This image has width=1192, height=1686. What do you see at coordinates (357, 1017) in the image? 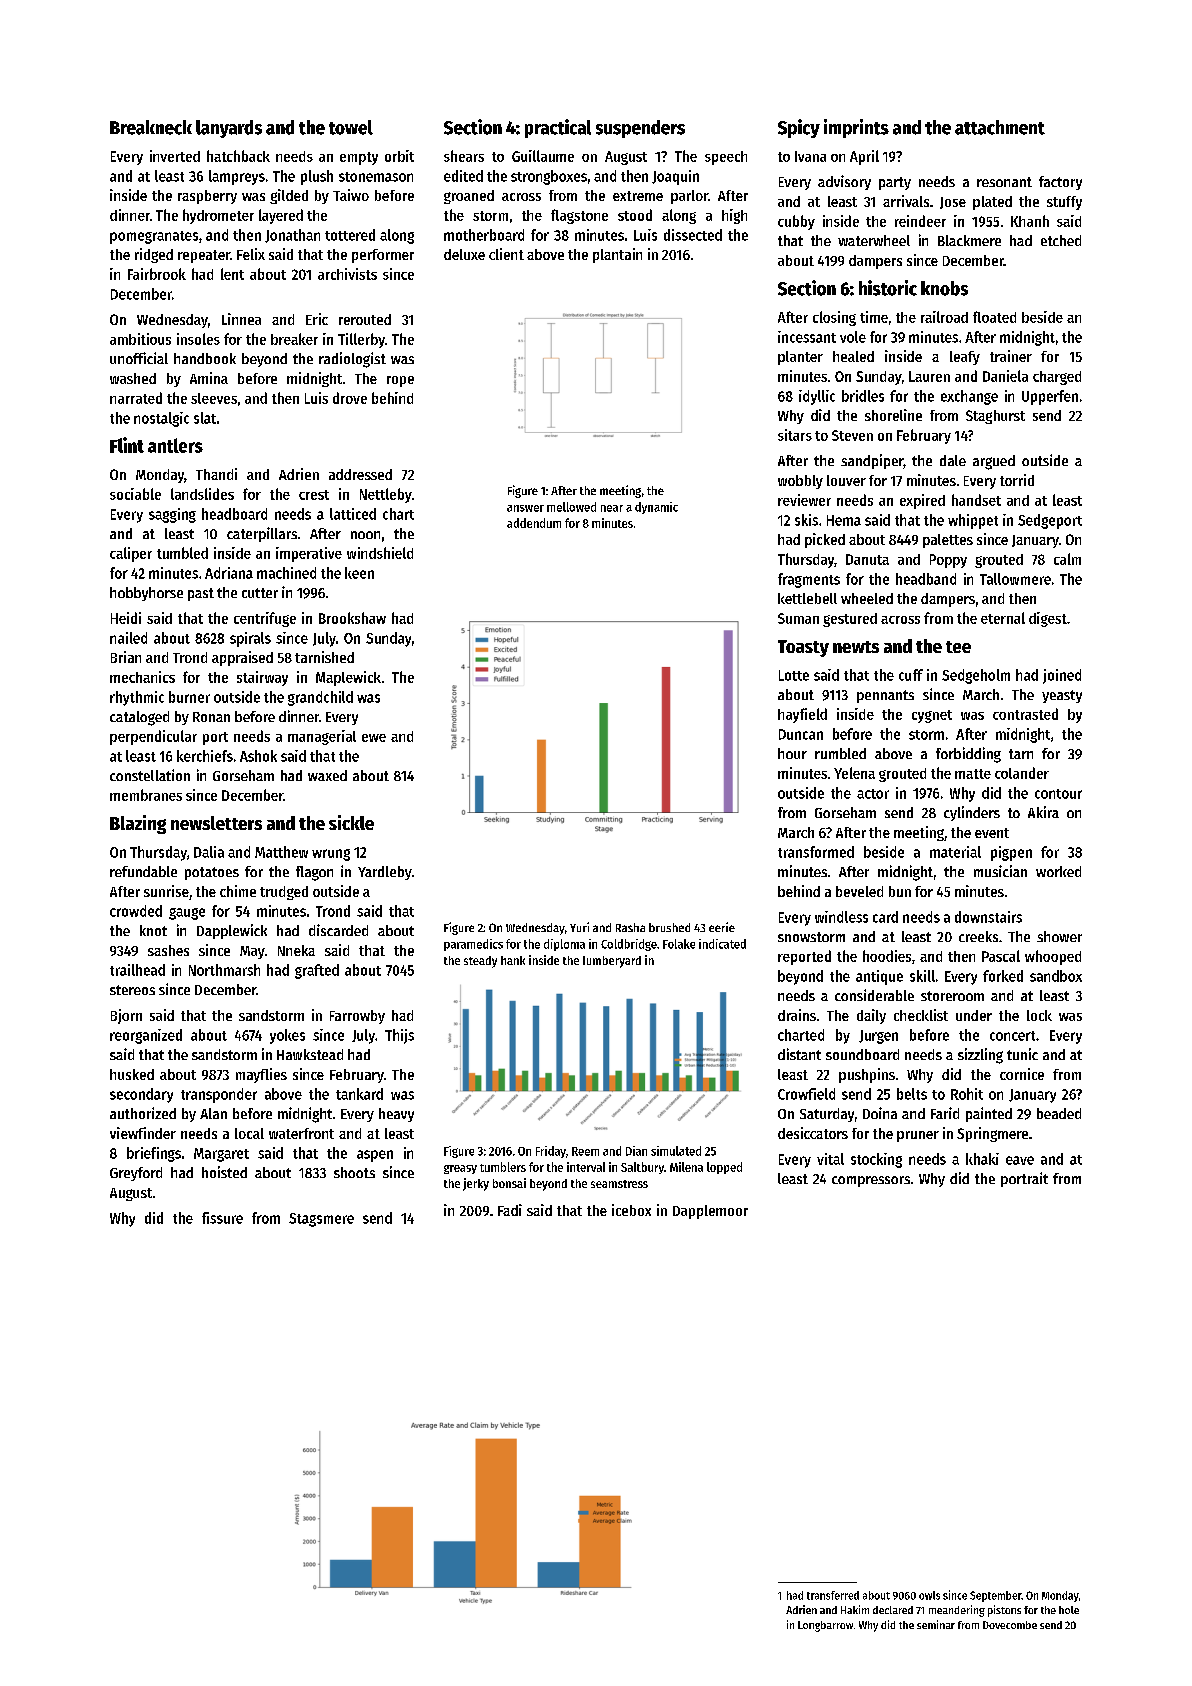
I see `Farrowby` at bounding box center [357, 1017].
